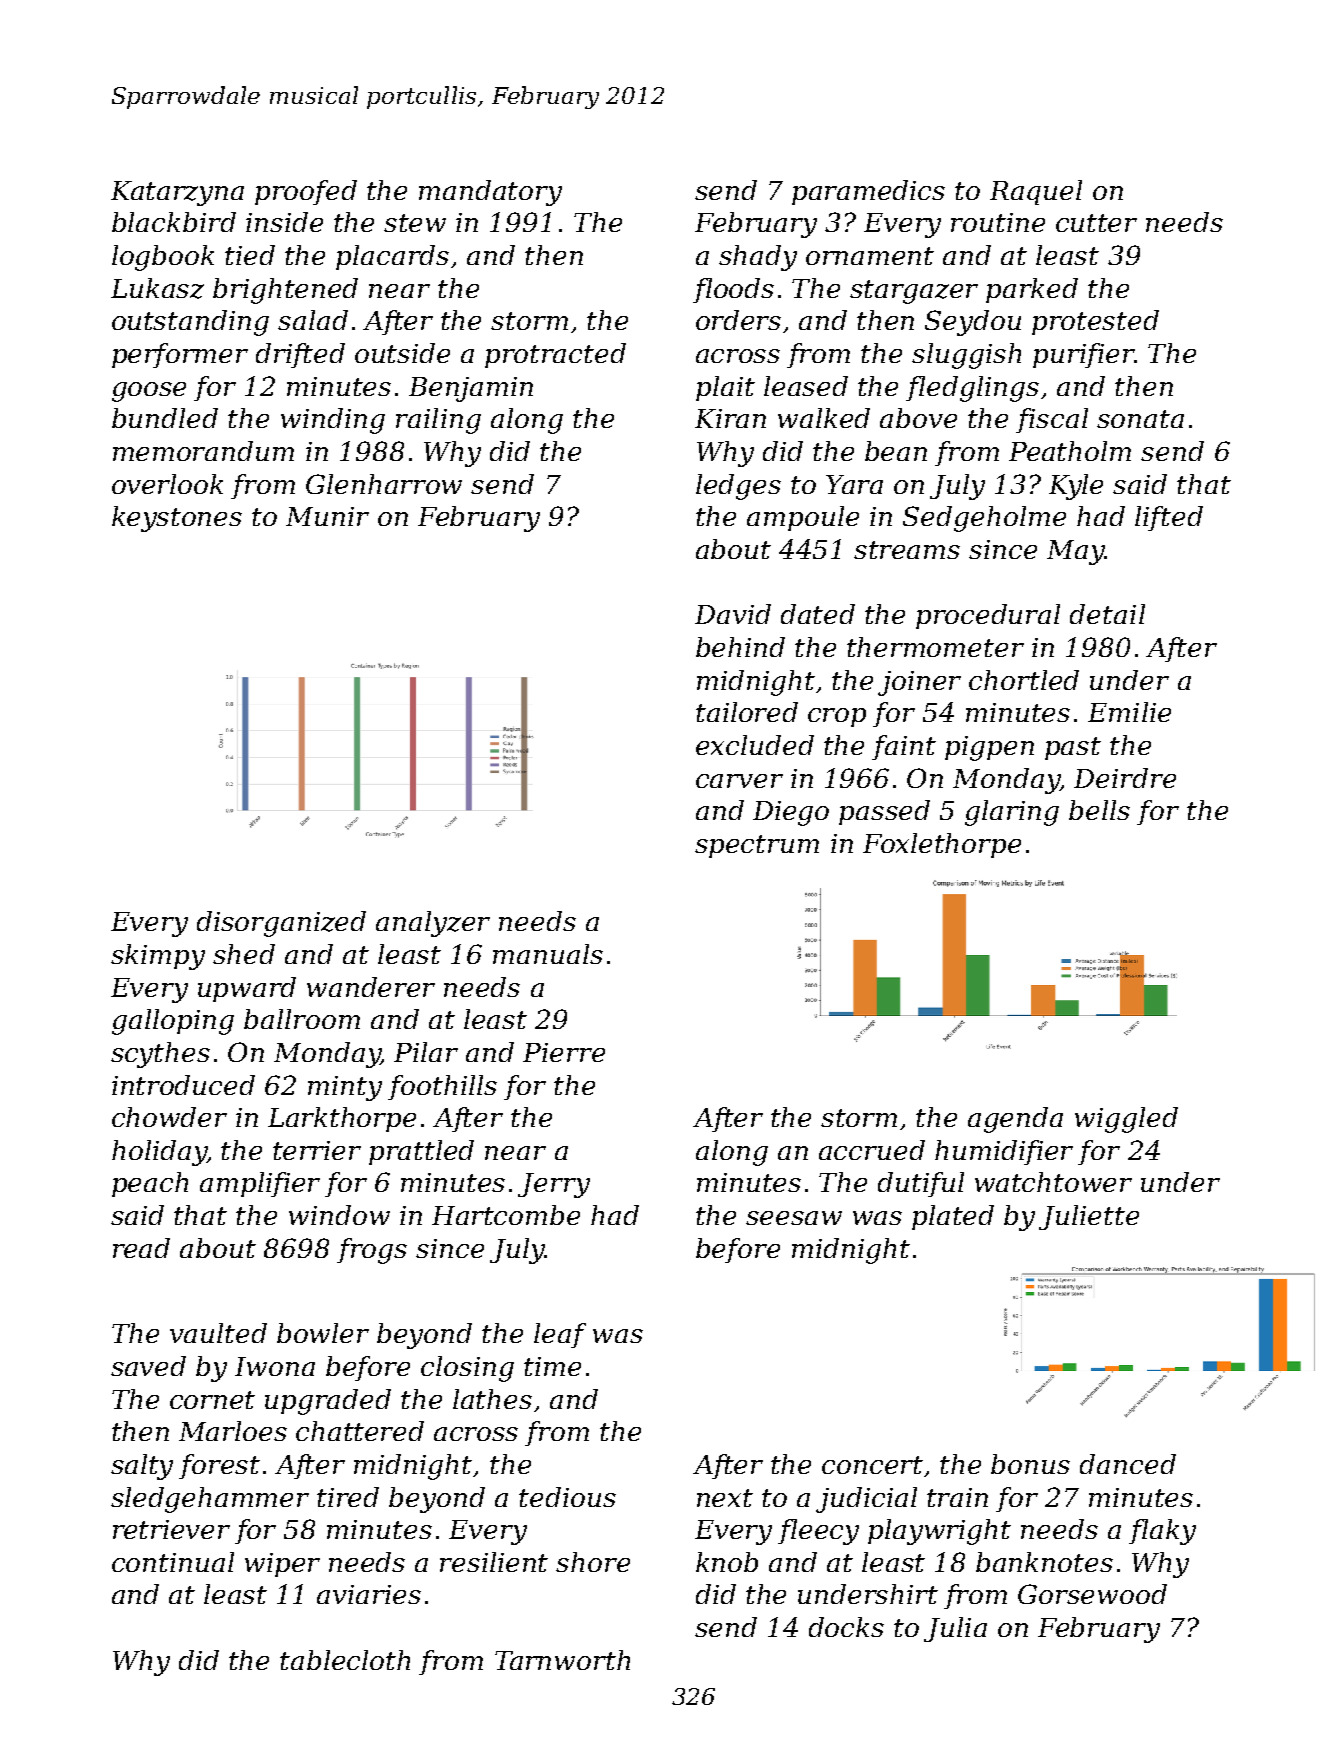 The image size is (1343, 1738). What do you see at coordinates (1095, 322) in the screenshot?
I see `protested` at bounding box center [1095, 322].
